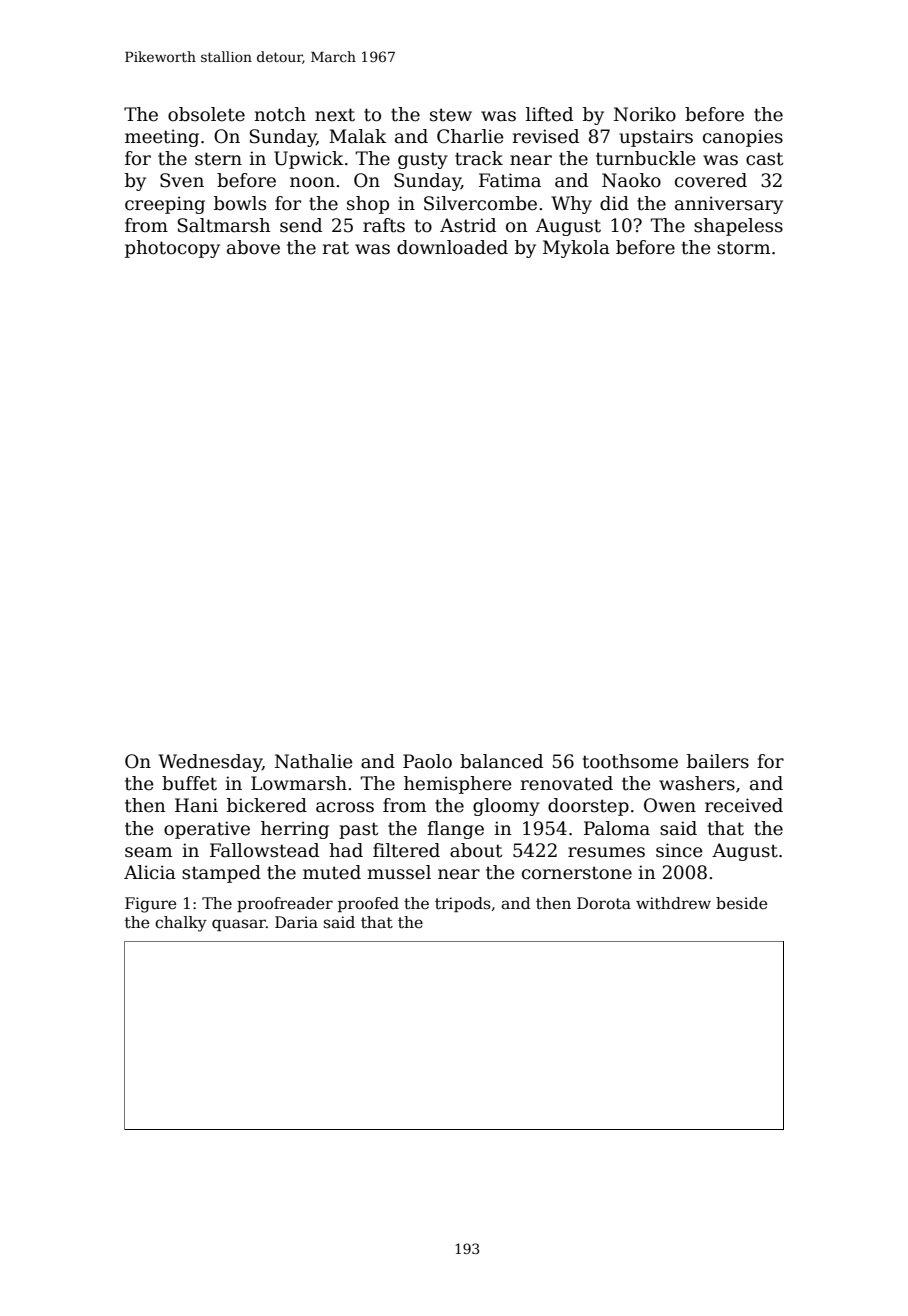 The image size is (908, 1316). What do you see at coordinates (181, 924) in the screenshot?
I see `chalky` at bounding box center [181, 924].
